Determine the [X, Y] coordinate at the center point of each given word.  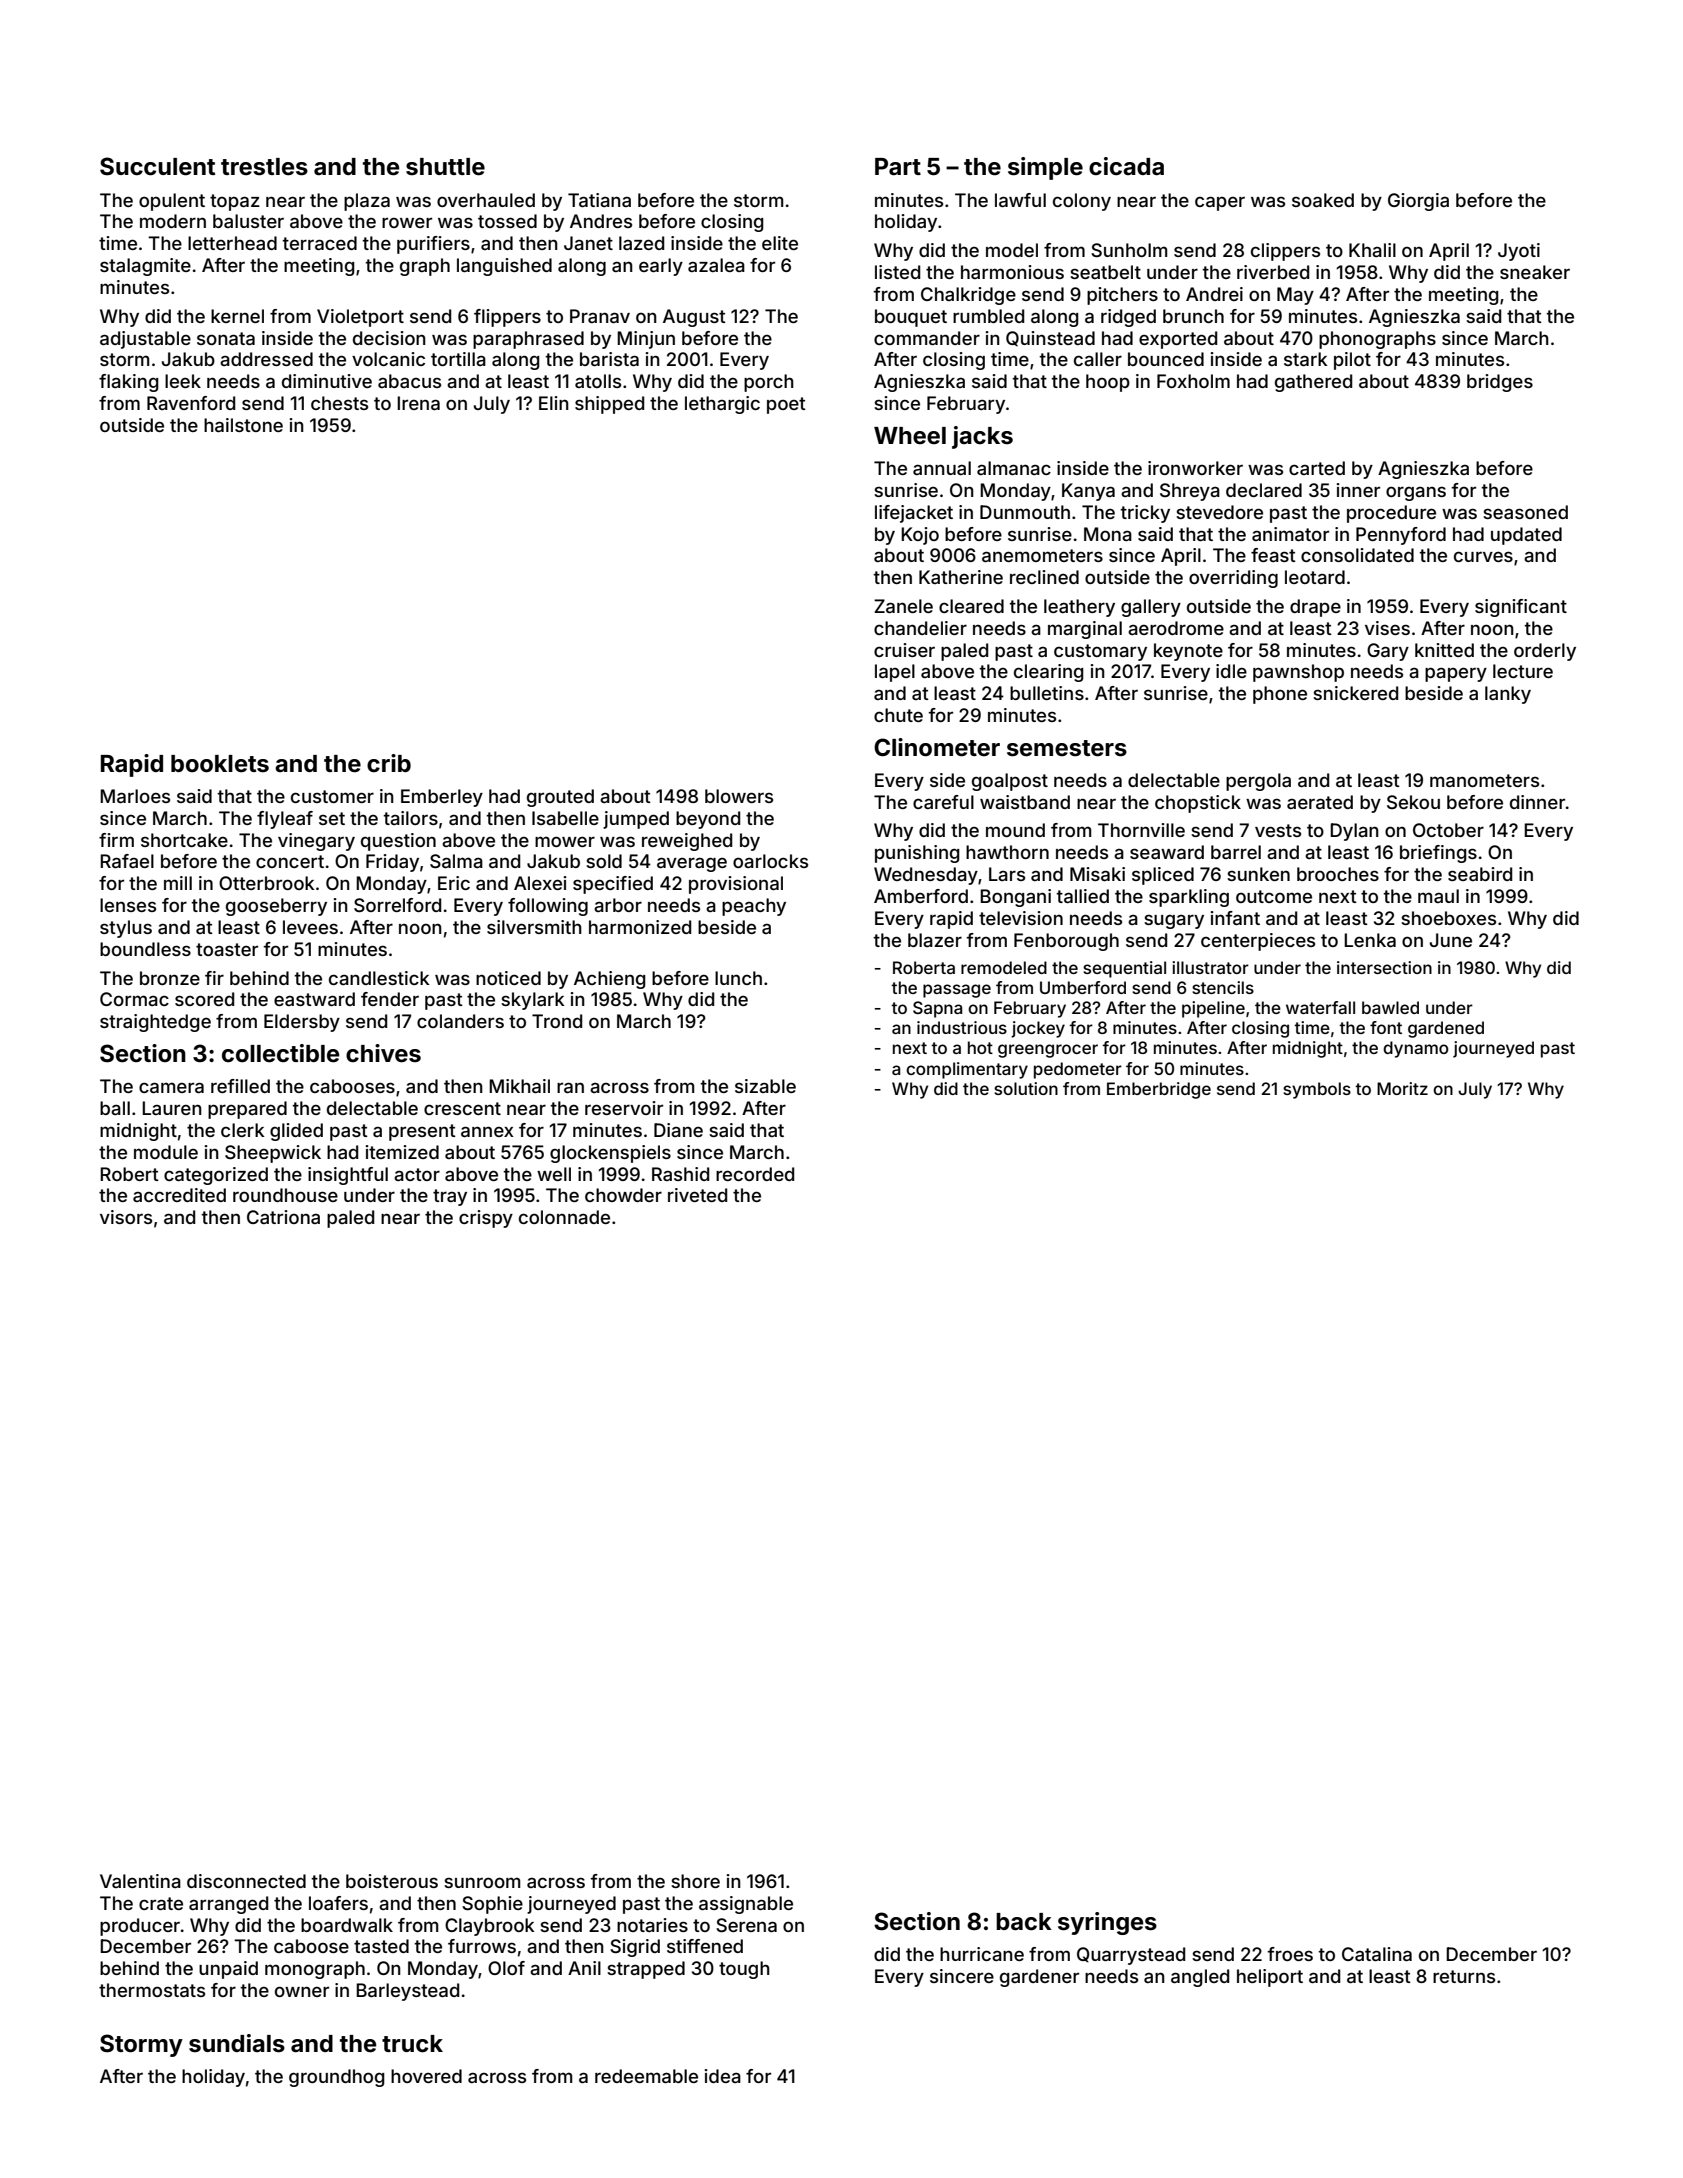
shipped [609, 405]
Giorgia [1418, 202]
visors [126, 1217]
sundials [237, 2043]
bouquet [911, 318]
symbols [1317, 1090]
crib [389, 763]
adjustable [145, 340]
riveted [697, 1195]
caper [1220, 203]
